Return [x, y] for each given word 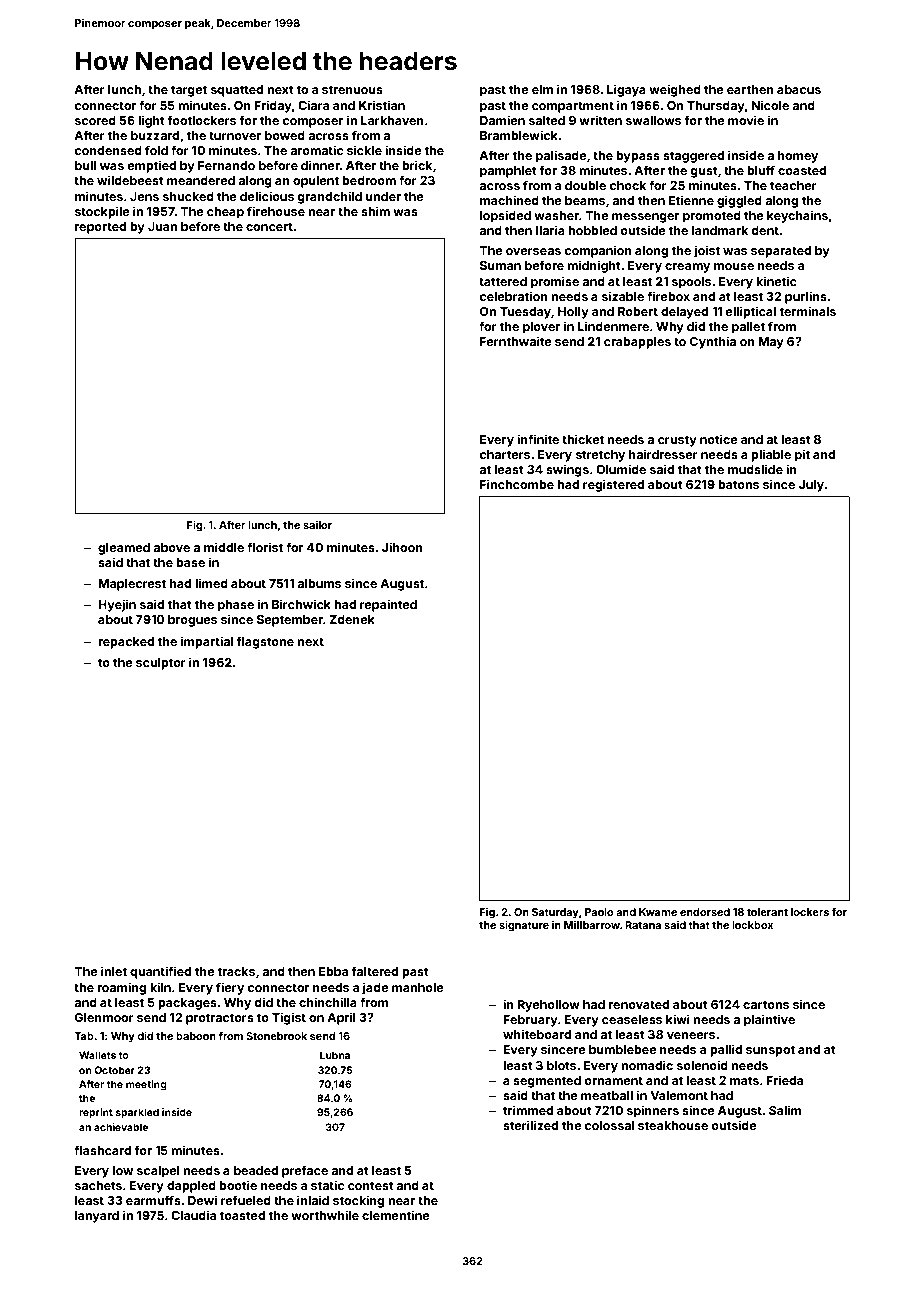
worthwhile [325, 1215]
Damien [502, 120]
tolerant [767, 912]
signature [524, 926]
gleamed [124, 549]
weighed [675, 90]
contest [371, 1185]
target [189, 91]
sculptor [161, 664]
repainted [388, 605]
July [811, 486]
